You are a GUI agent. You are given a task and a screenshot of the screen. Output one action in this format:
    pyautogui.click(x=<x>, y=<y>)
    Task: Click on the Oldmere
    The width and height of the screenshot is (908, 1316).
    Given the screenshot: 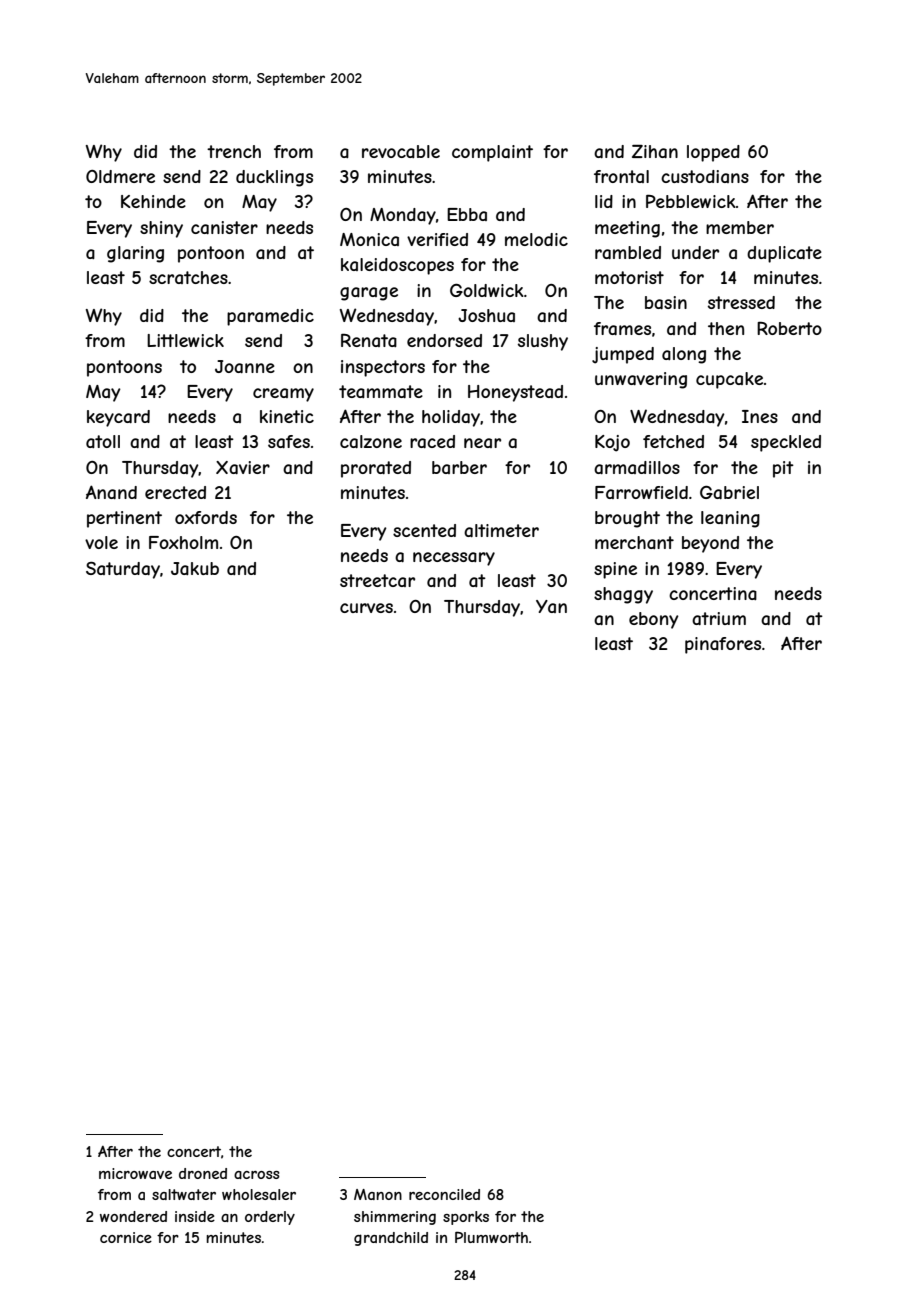 What is the action you would take?
    pyautogui.click(x=120, y=176)
